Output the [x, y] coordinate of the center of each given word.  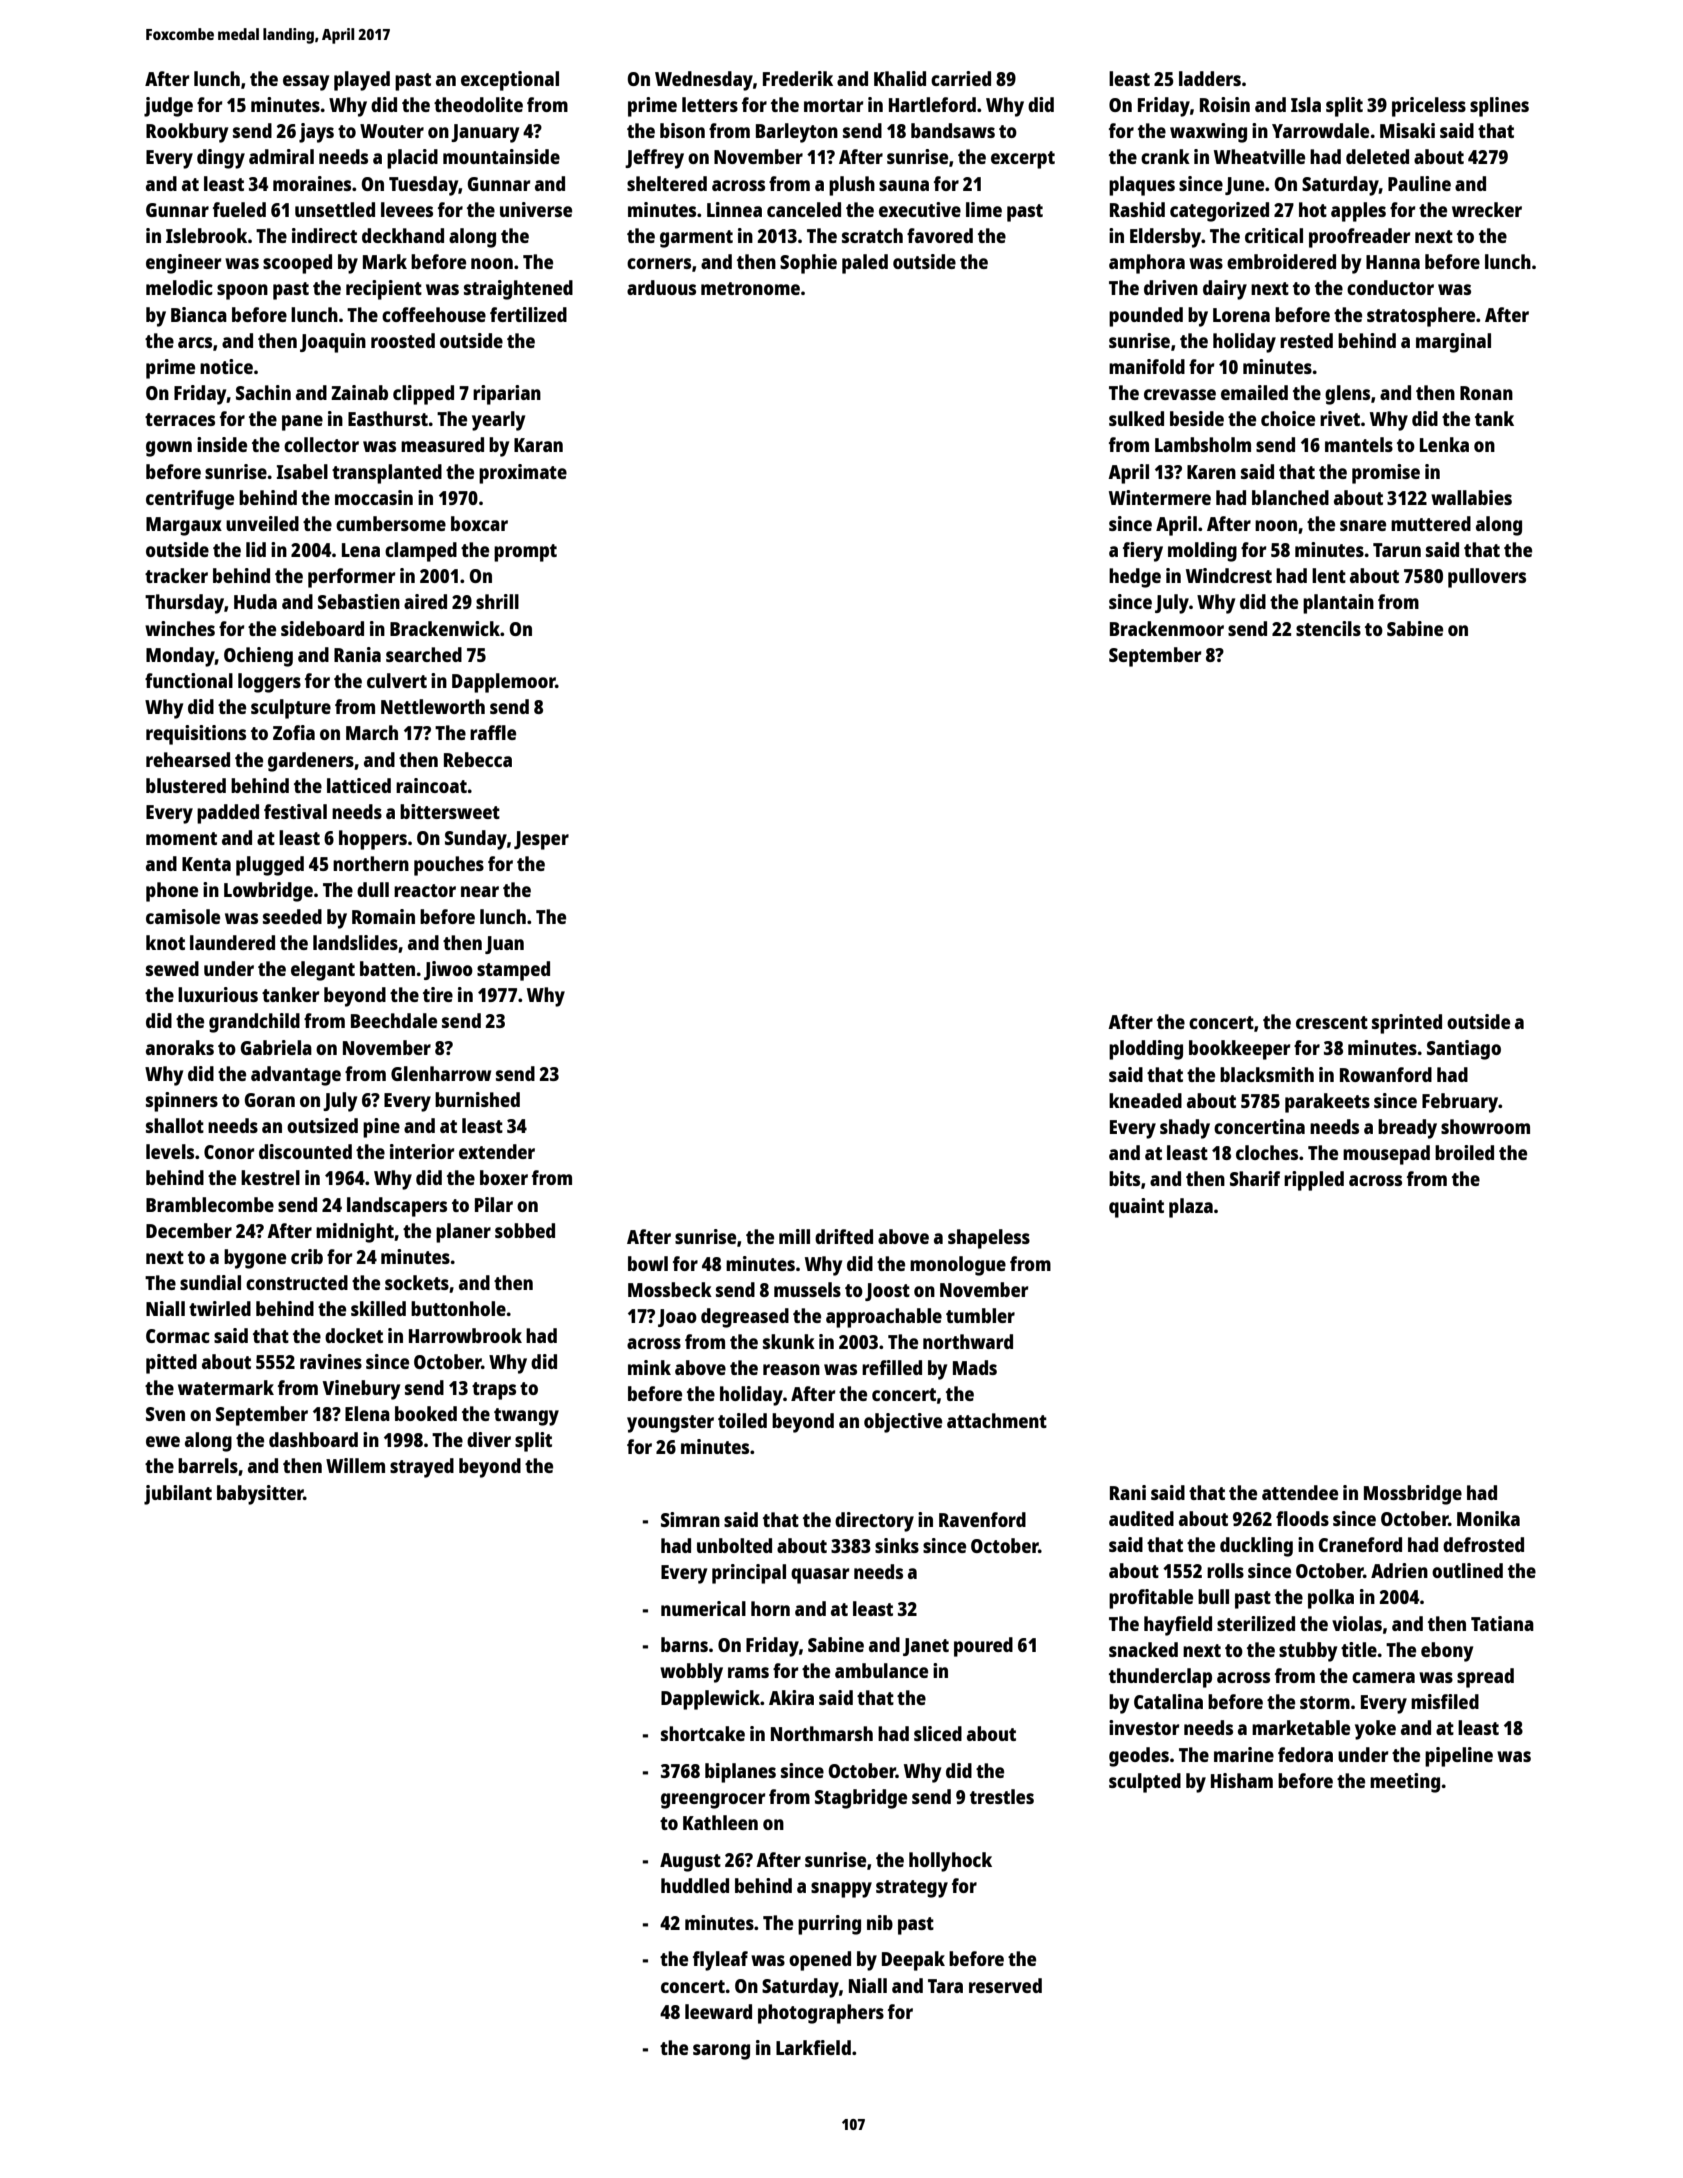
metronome [750, 288]
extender [497, 1151]
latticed [359, 785]
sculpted [1145, 1783]
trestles [1002, 1796]
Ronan [1486, 393]
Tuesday [423, 186]
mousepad [1386, 1155]
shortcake [703, 1733]
